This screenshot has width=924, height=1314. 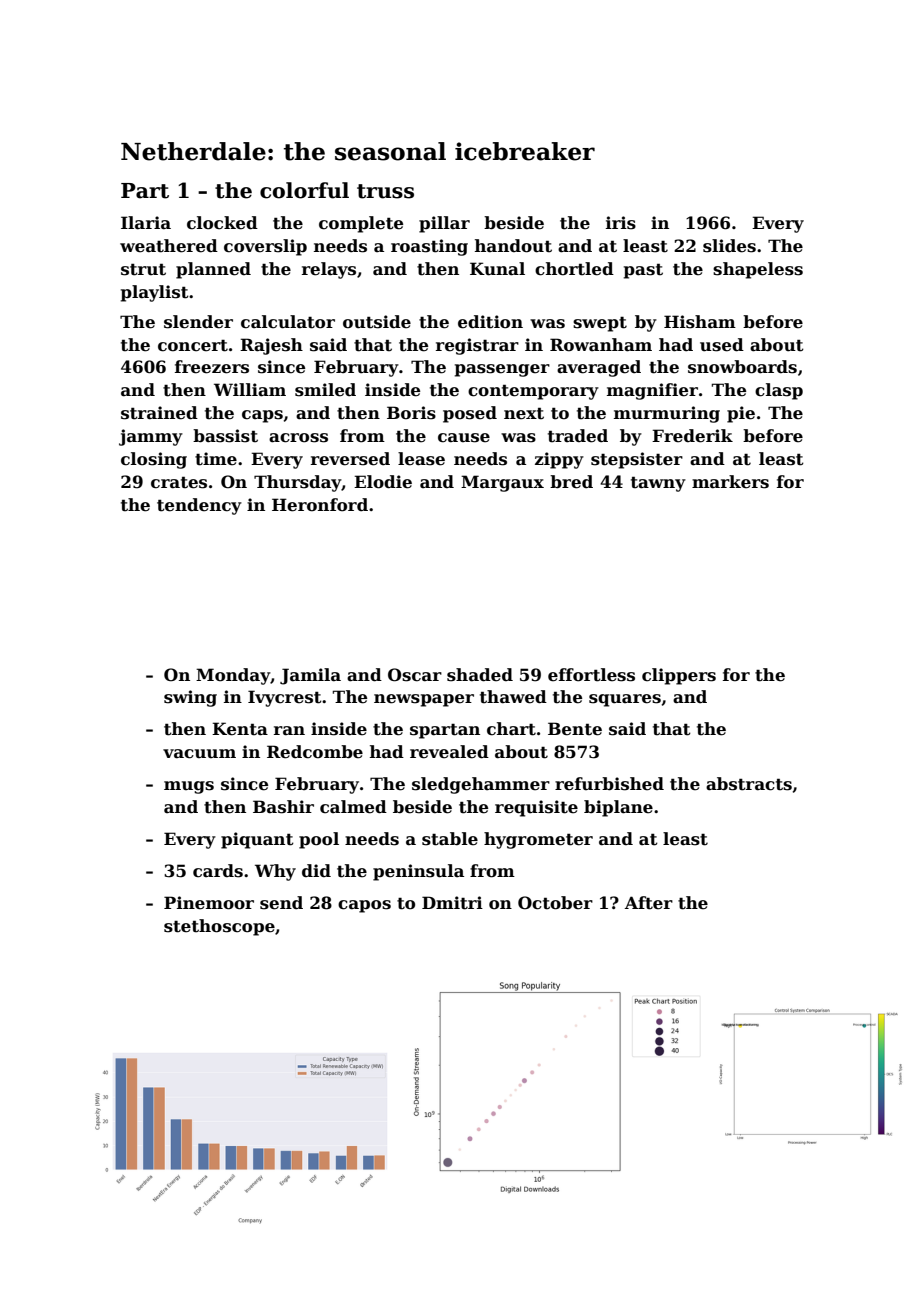 What do you see at coordinates (240, 729) in the screenshot?
I see `Kenta` at bounding box center [240, 729].
